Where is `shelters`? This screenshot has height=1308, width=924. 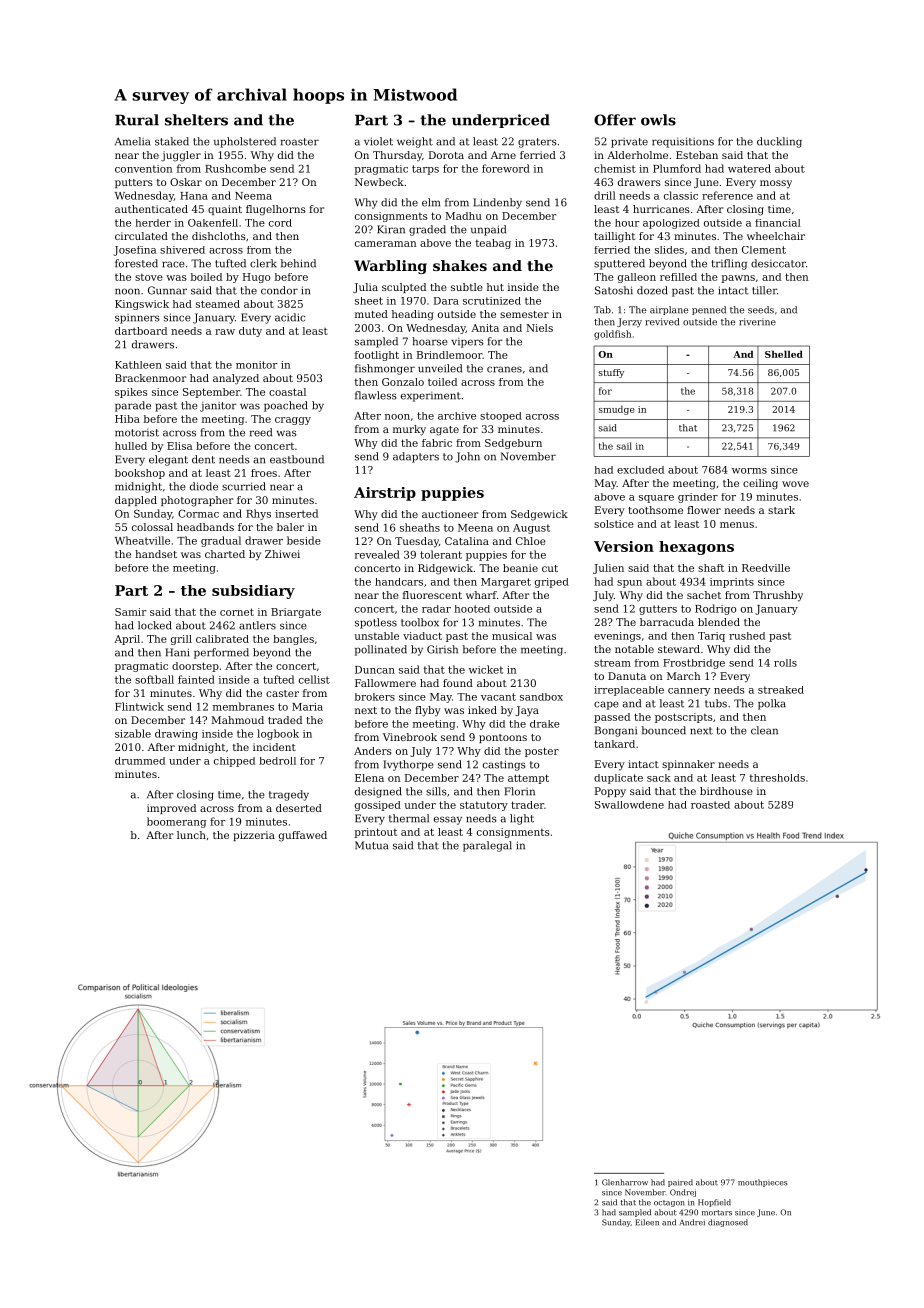
shelters is located at coordinates (196, 120).
